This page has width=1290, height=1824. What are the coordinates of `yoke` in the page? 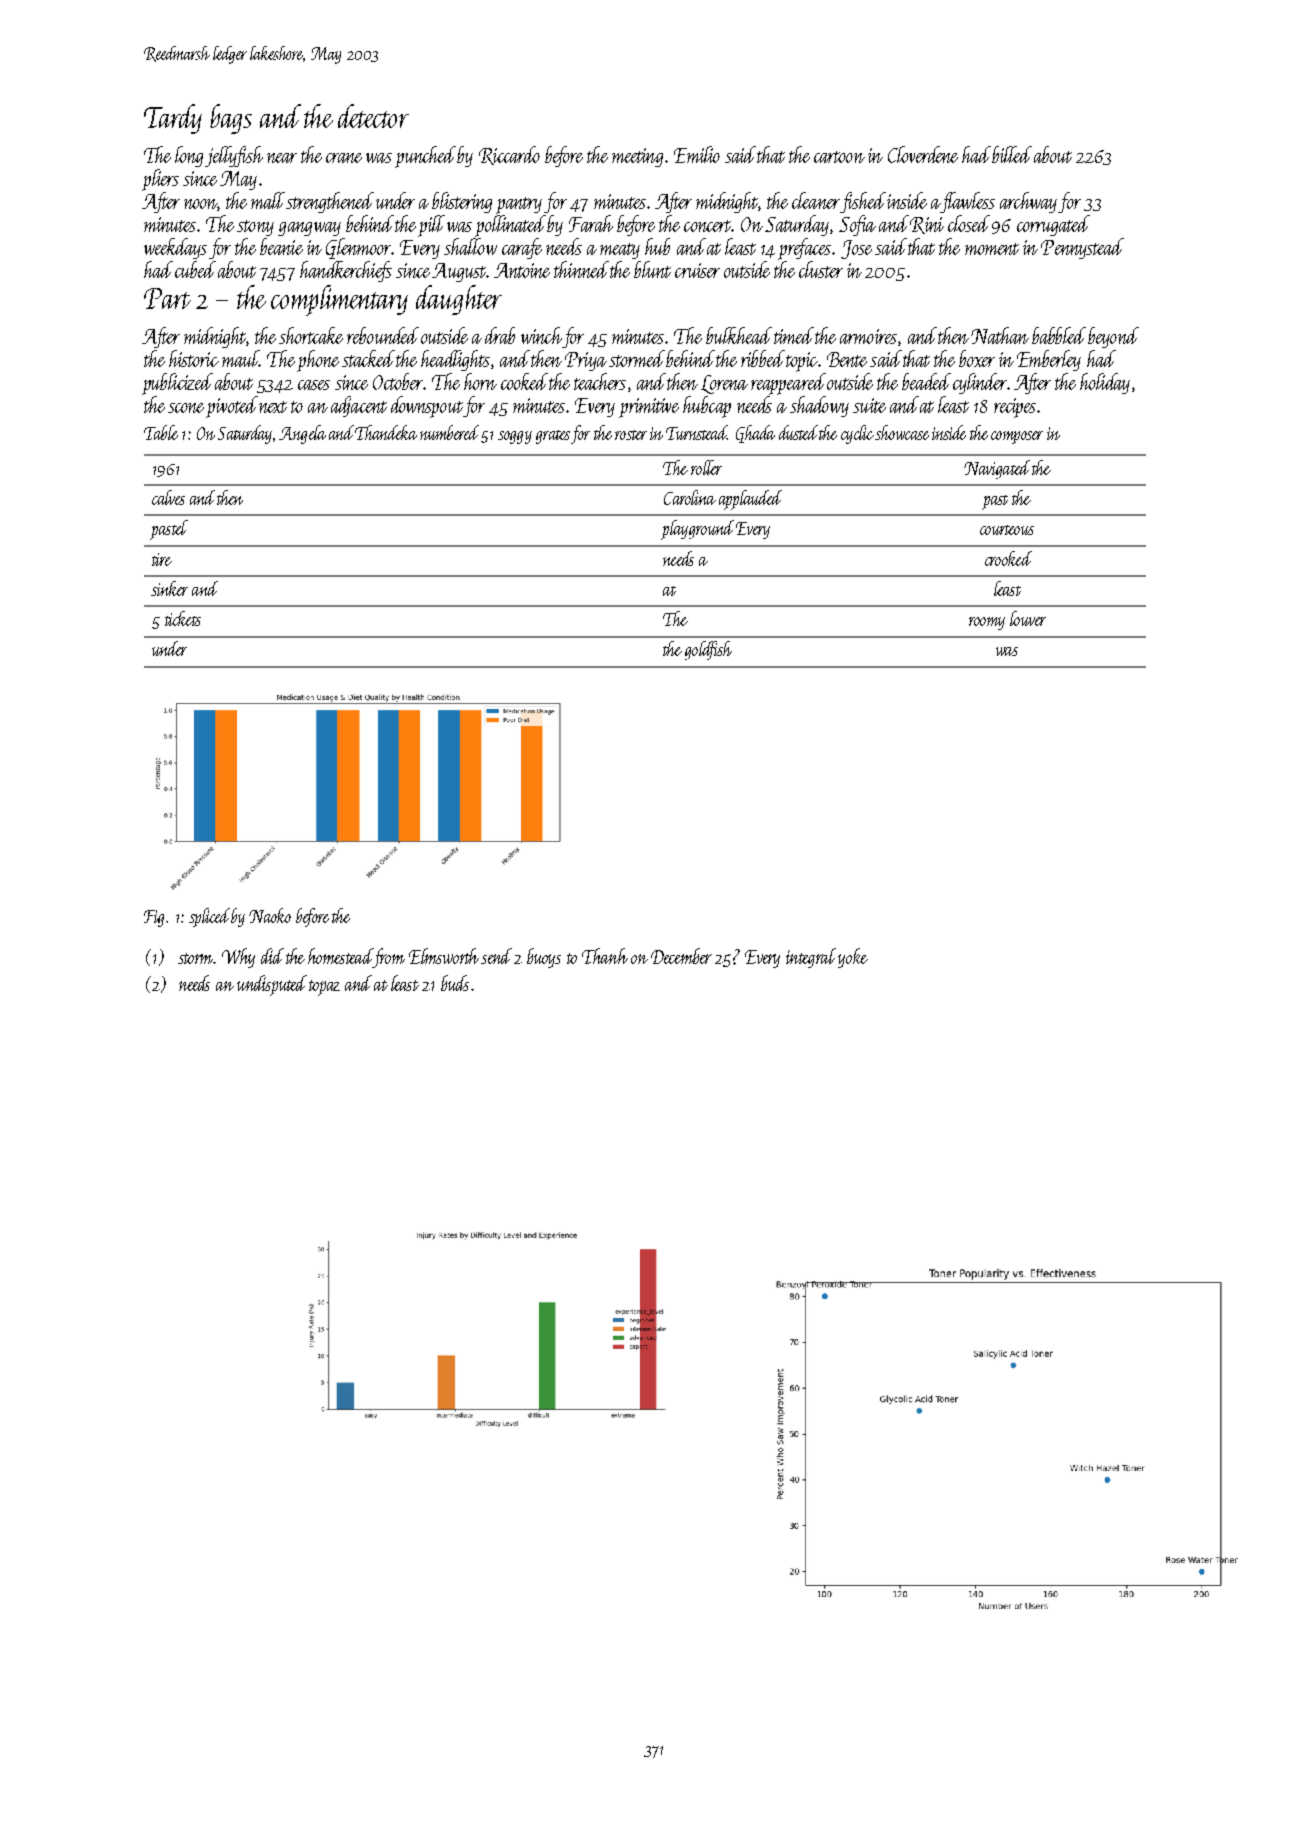 It's located at (853, 958).
